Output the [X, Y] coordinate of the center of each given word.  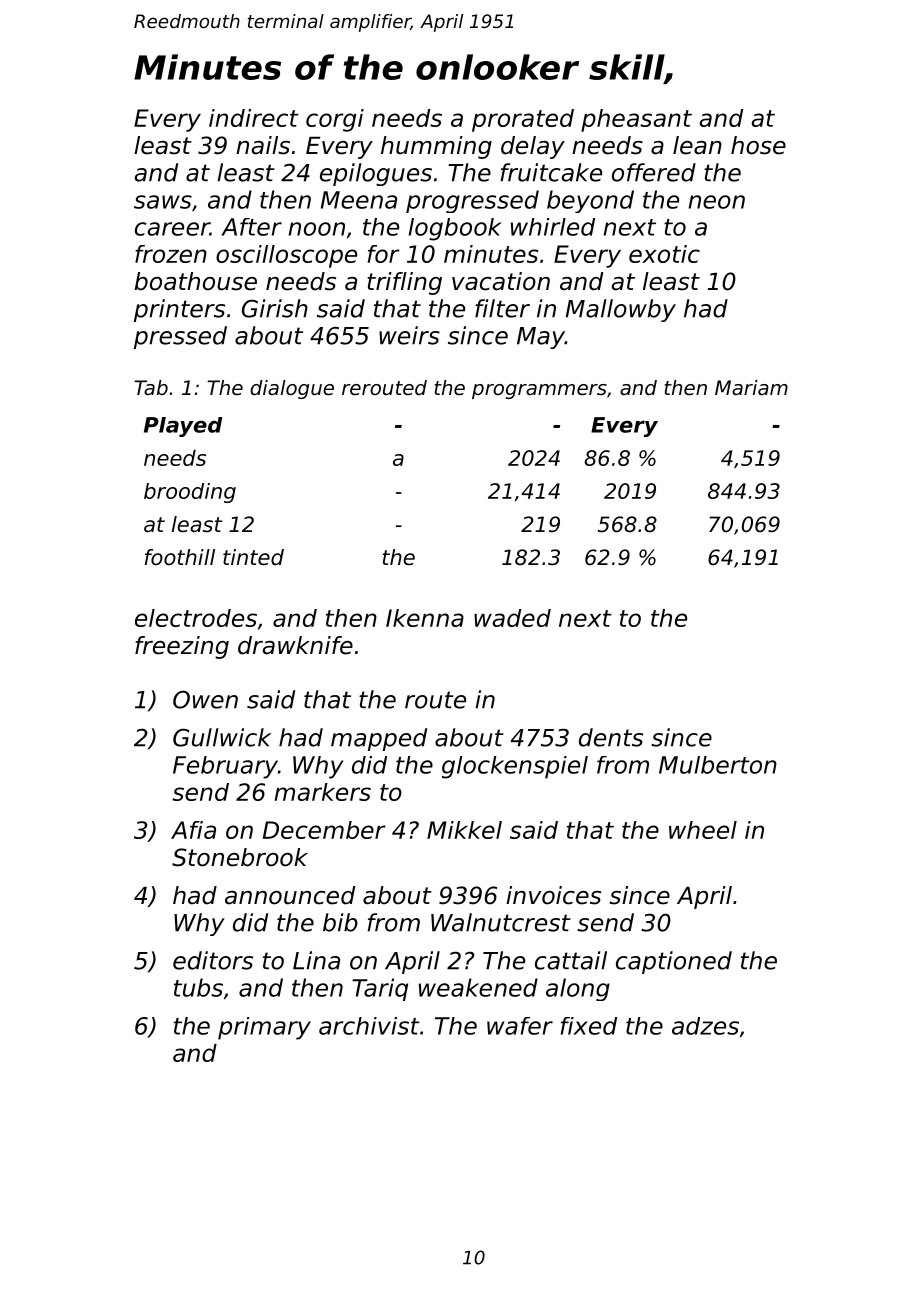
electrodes [196, 618]
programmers [539, 391]
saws [163, 202]
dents [611, 737]
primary [264, 1028]
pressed [180, 337]
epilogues [376, 174]
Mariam [751, 388]
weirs [409, 335]
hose [758, 145]
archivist [369, 1026]
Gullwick [222, 737]
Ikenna [425, 618]
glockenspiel [515, 767]
